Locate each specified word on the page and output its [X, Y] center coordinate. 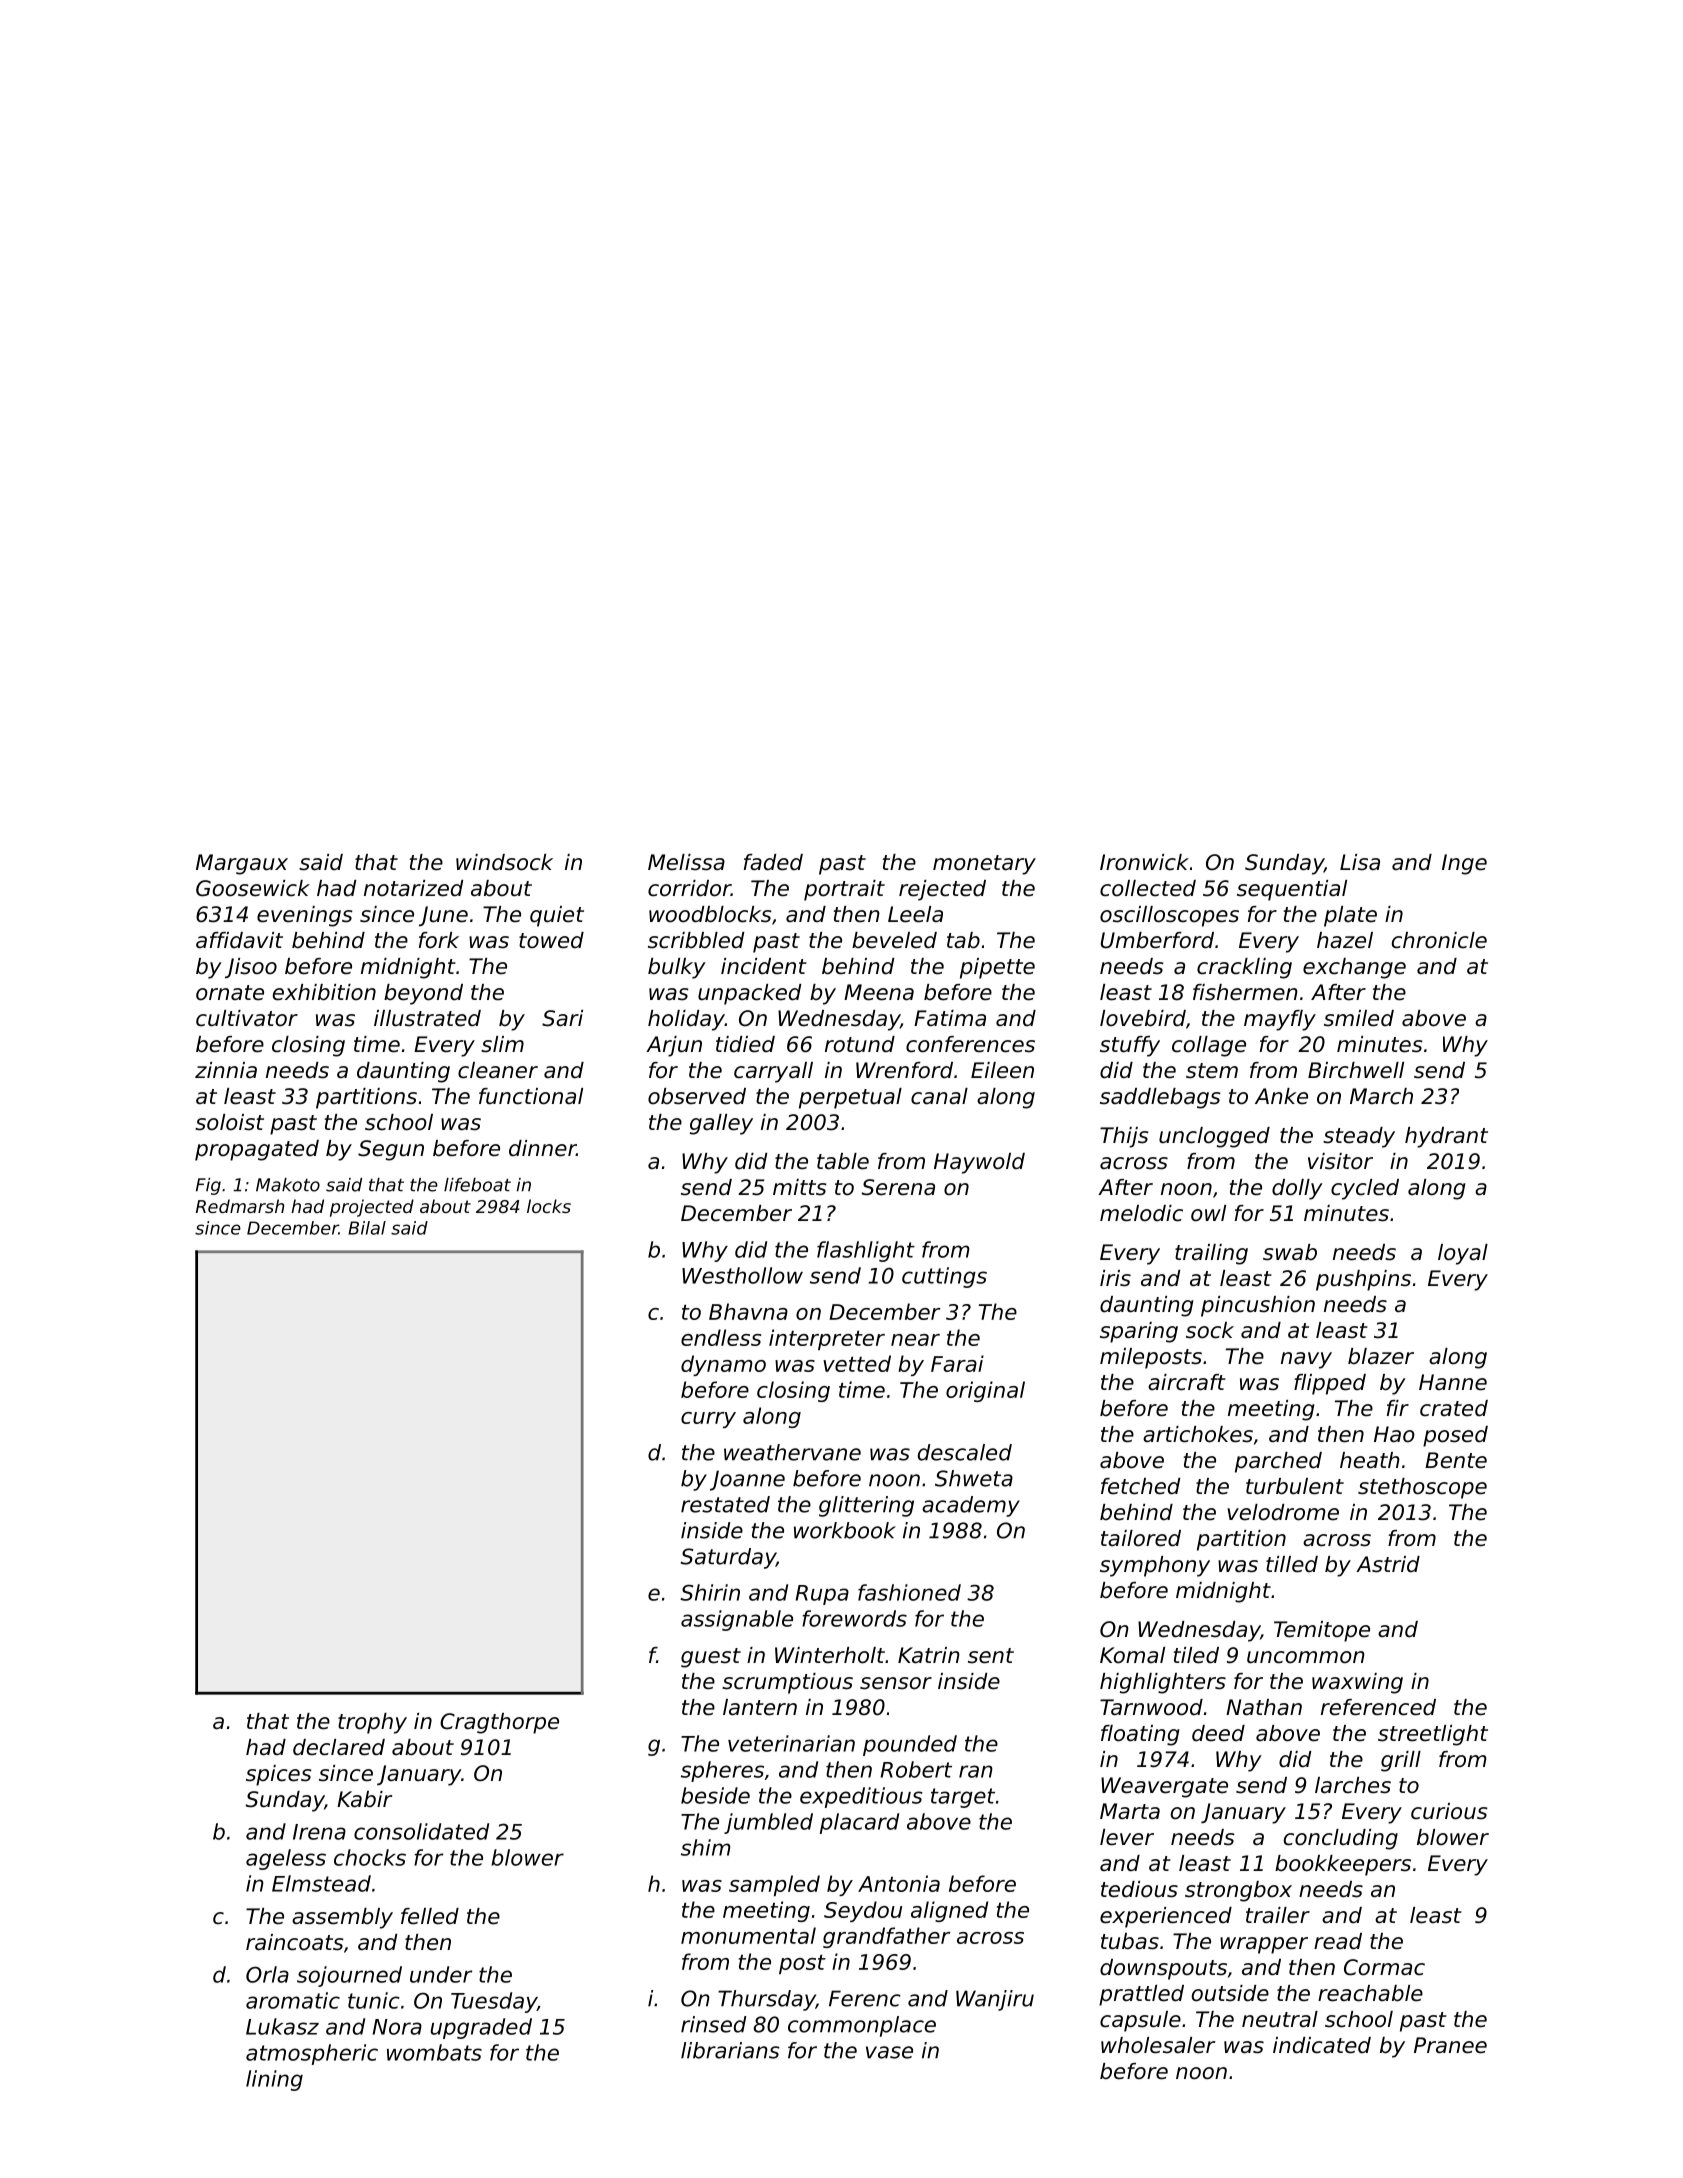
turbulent [1295, 1486]
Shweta [974, 1478]
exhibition [324, 992]
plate [1350, 916]
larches [1353, 1785]
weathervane [792, 1452]
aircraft [1187, 1382]
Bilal [367, 1228]
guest [711, 1658]
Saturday [728, 1558]
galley [721, 1124]
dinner [542, 1148]
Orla [267, 1974]
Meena [879, 992]
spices [278, 1775]
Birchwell [1356, 1070]
